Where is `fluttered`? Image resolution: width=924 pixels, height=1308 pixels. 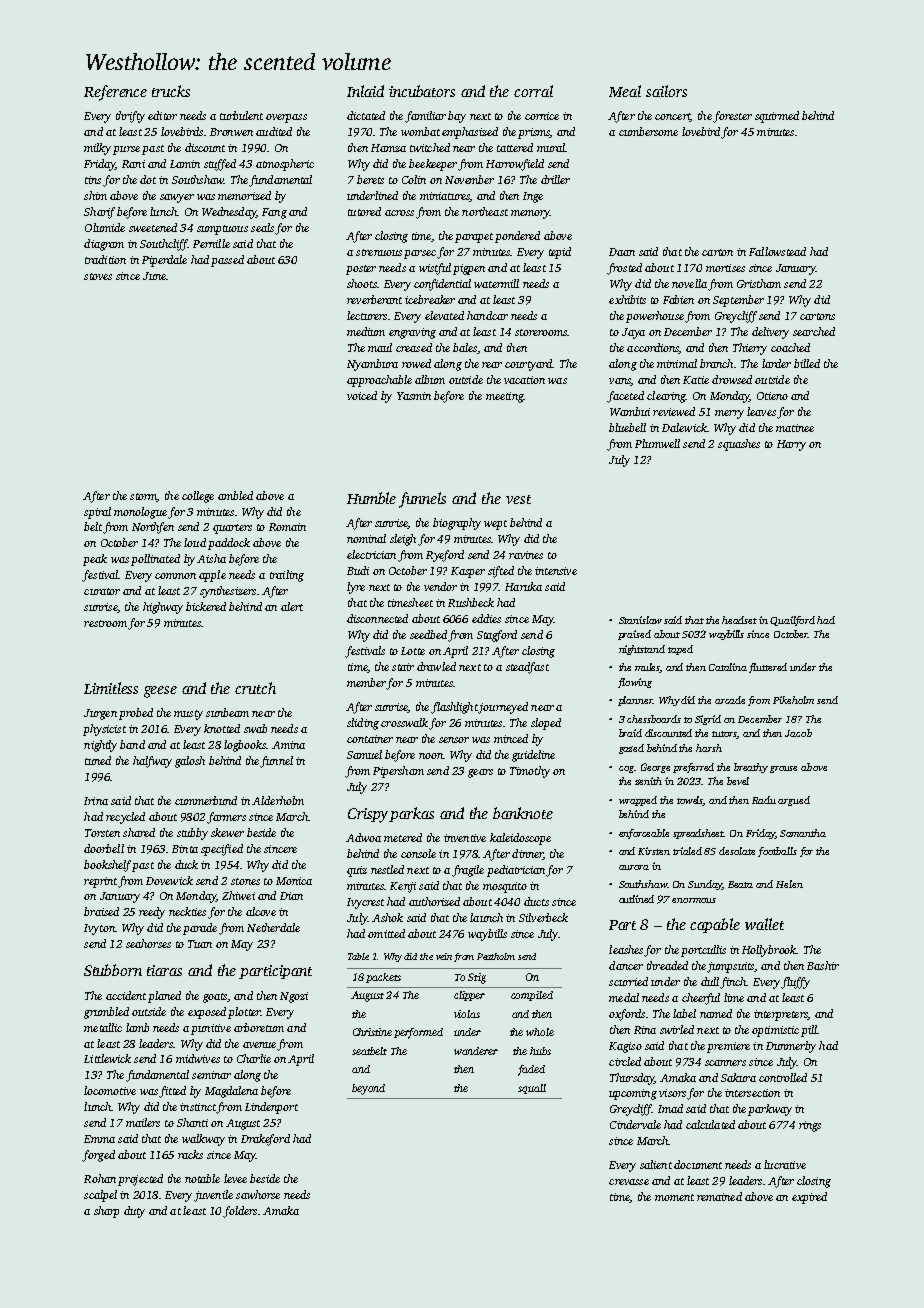
fluttered is located at coordinates (768, 668).
